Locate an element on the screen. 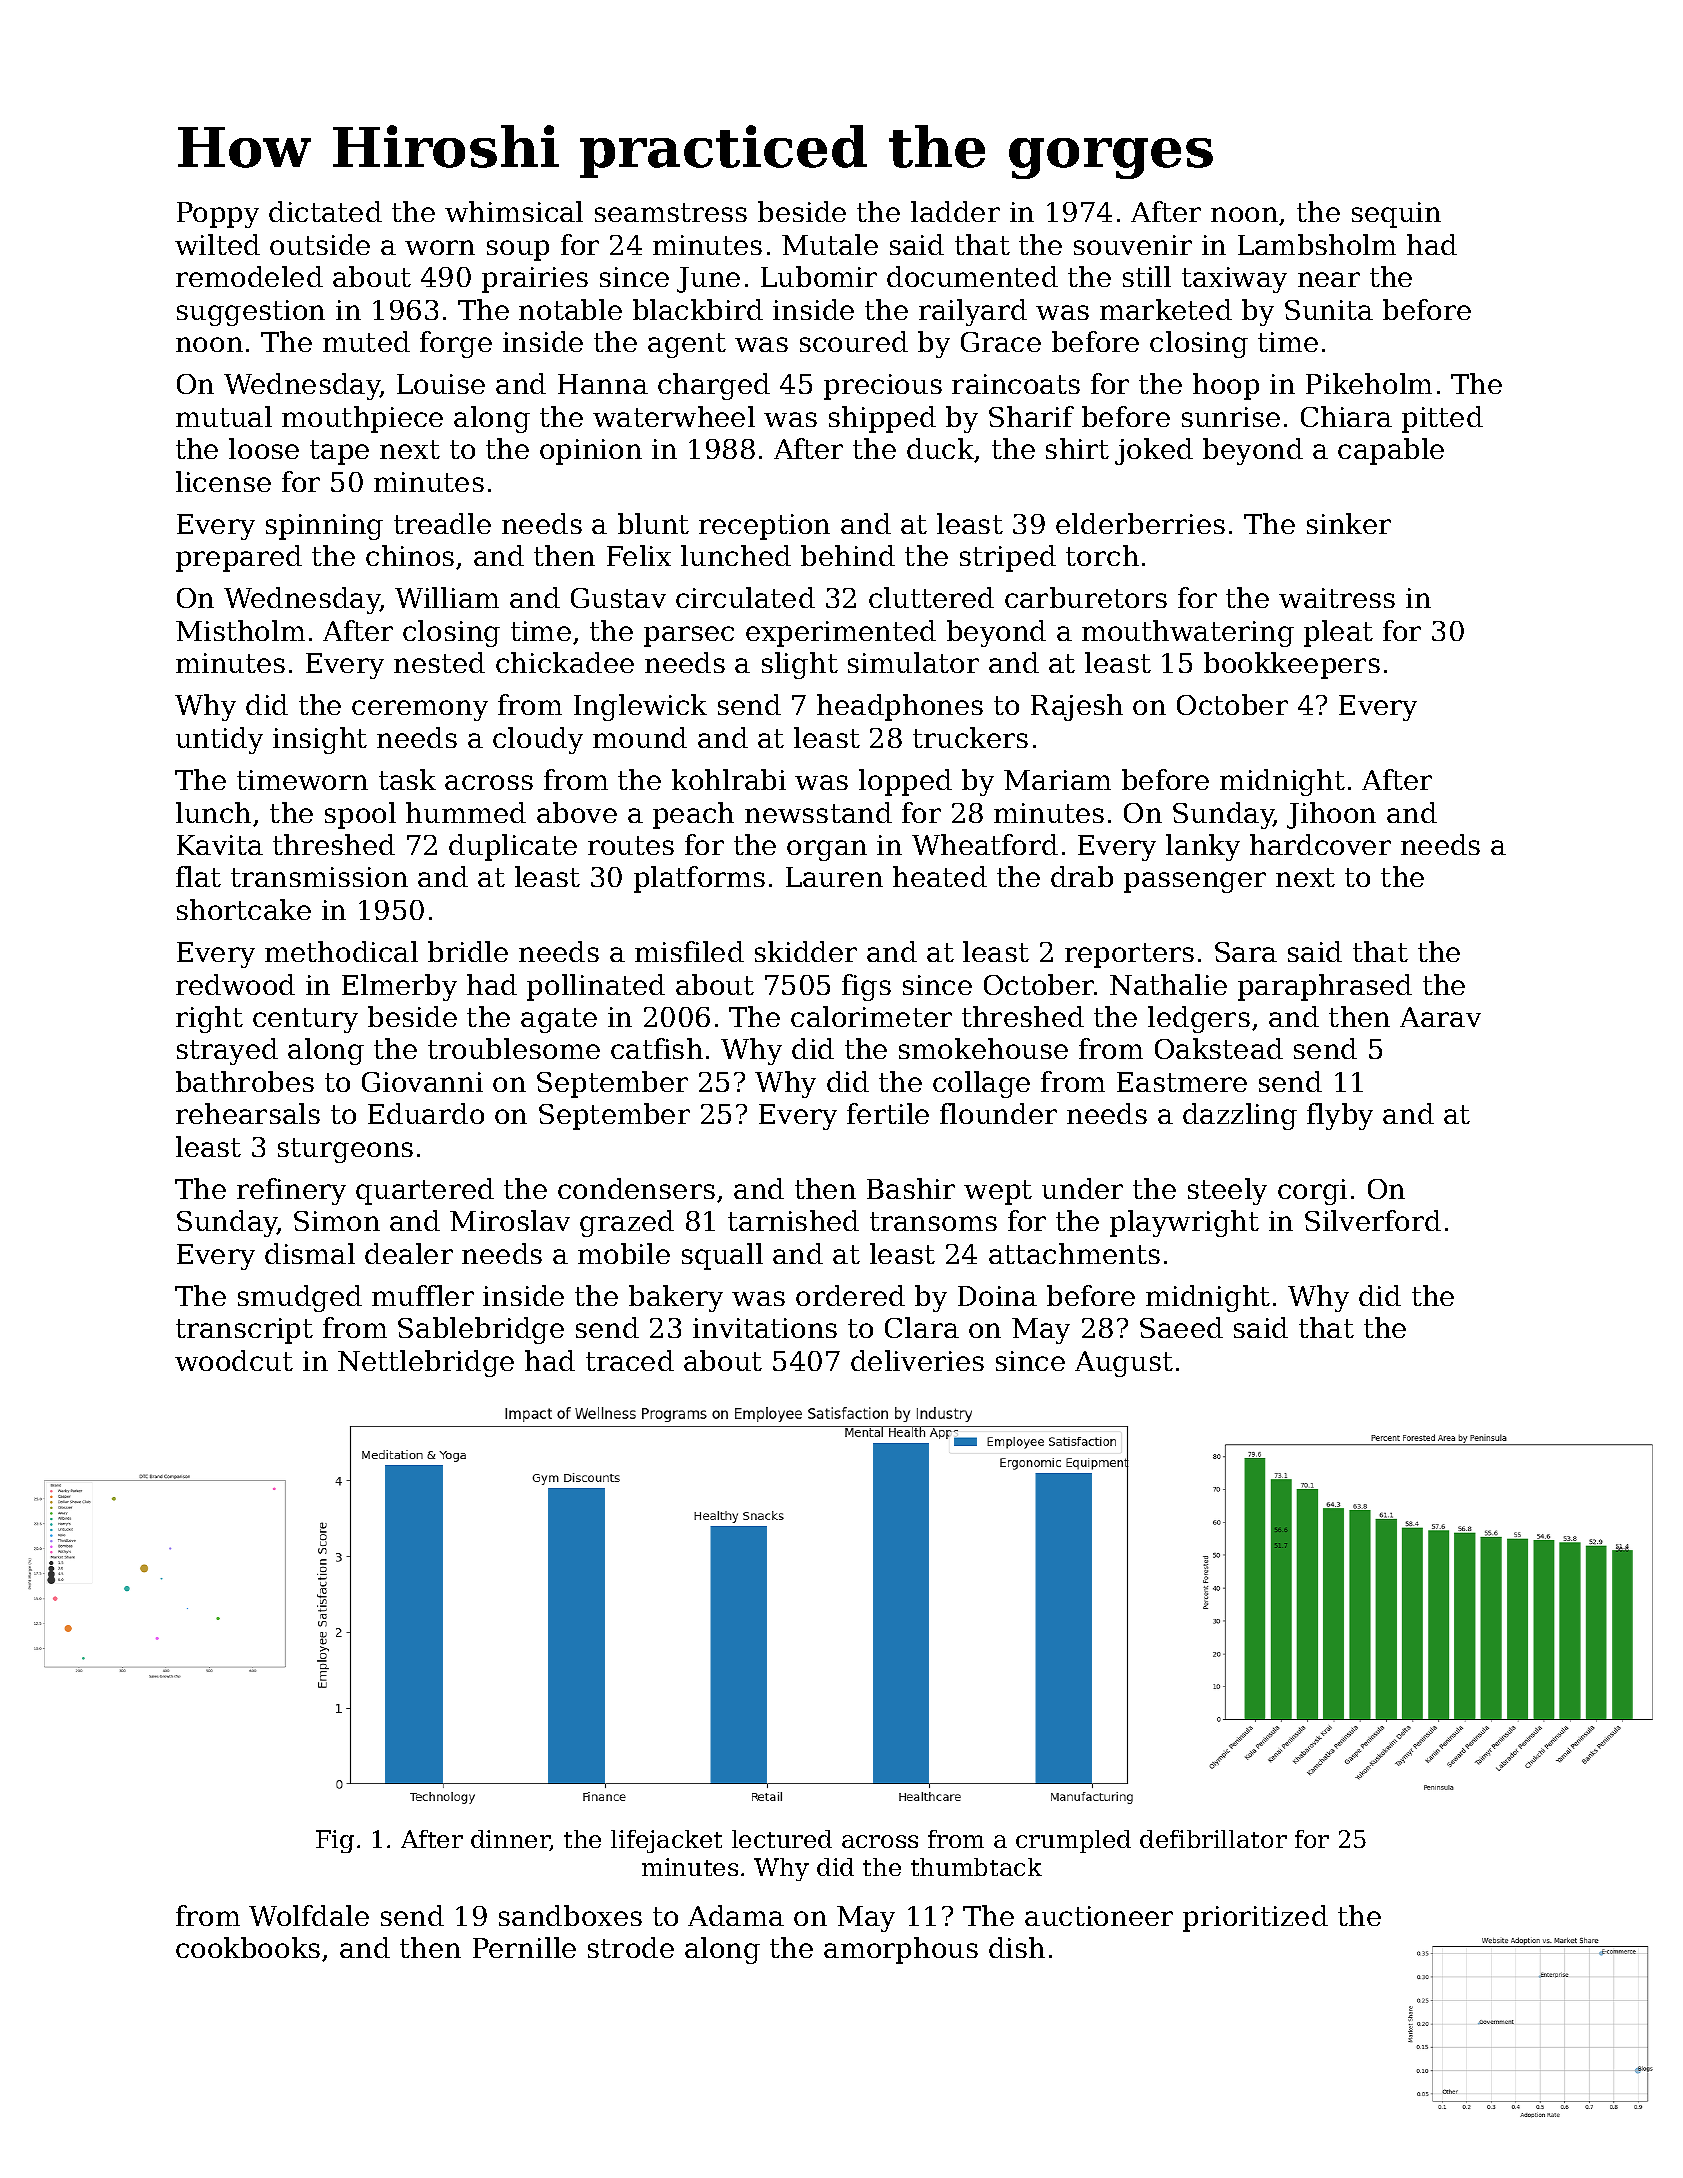 The image size is (1683, 2178). duplicate is located at coordinates (513, 847).
